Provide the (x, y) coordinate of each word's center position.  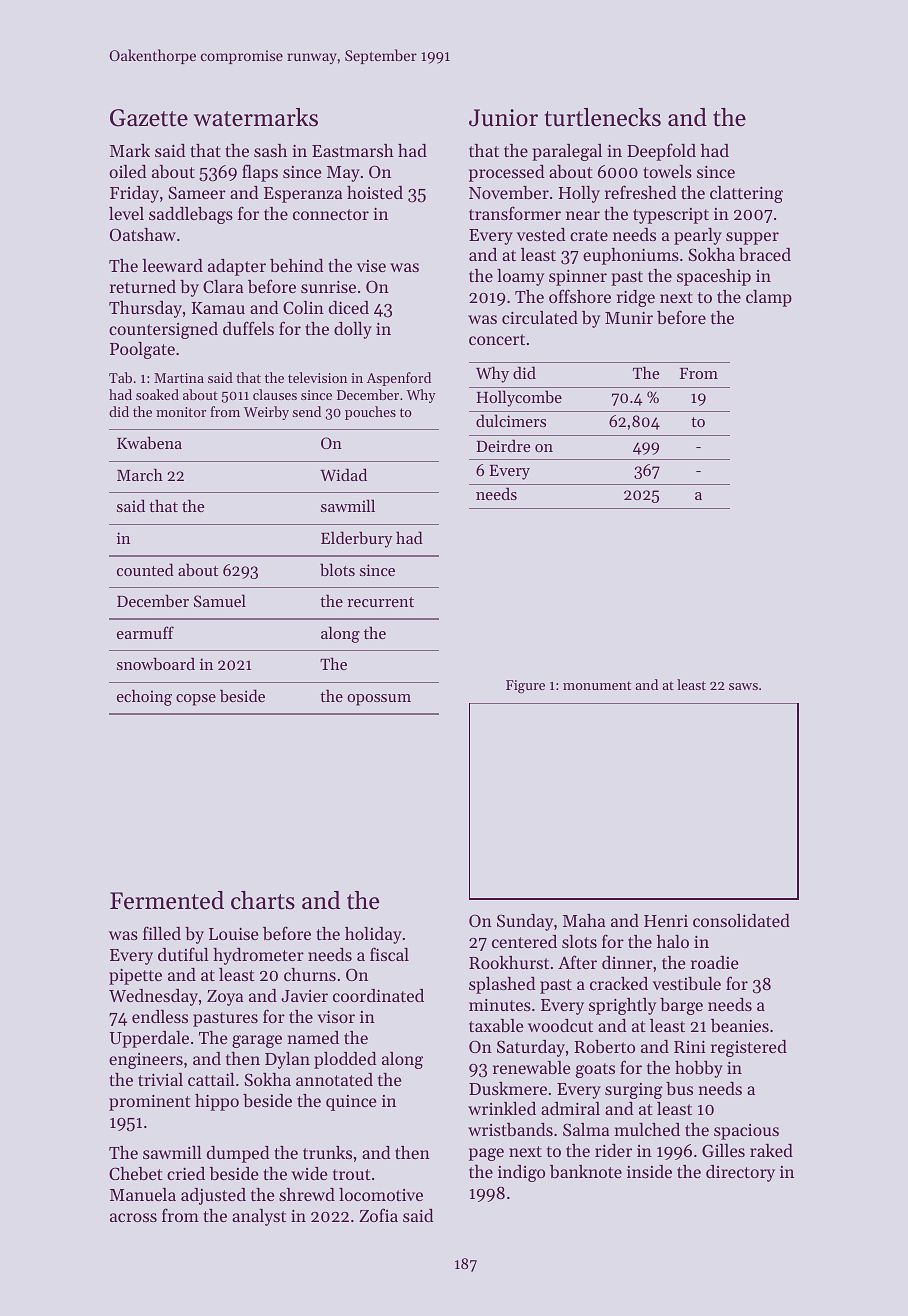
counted (145, 569)
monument (597, 685)
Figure (525, 687)
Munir (629, 317)
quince (351, 1103)
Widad (343, 474)
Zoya (225, 998)
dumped (238, 1154)
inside (649, 1171)
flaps (260, 173)
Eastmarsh (353, 150)
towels (667, 171)
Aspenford (399, 379)
